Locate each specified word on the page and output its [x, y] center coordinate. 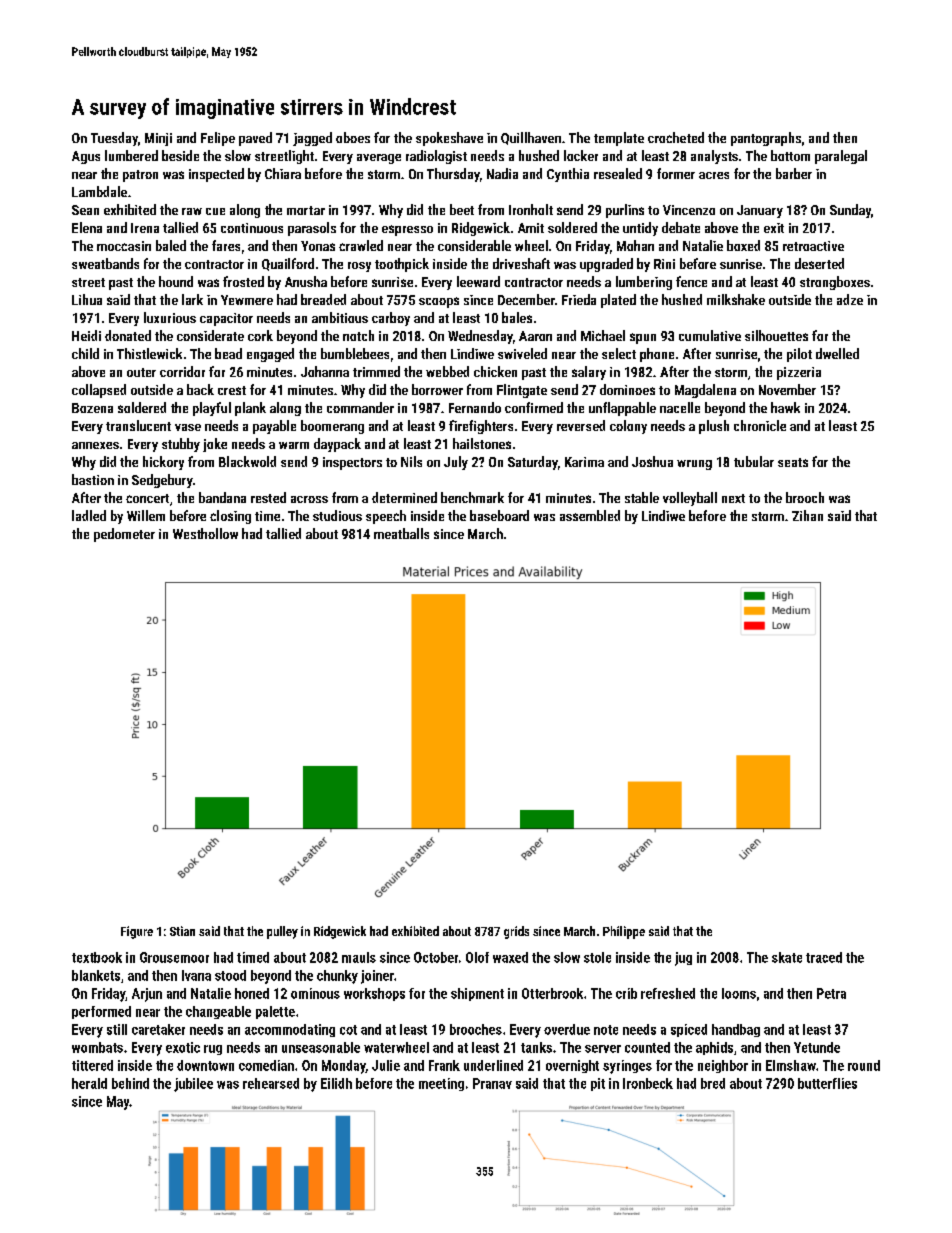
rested [268, 497]
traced [824, 957]
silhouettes [776, 335]
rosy [359, 267]
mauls [359, 957]
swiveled [522, 353]
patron [140, 176]
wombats [97, 1047]
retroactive [813, 246]
